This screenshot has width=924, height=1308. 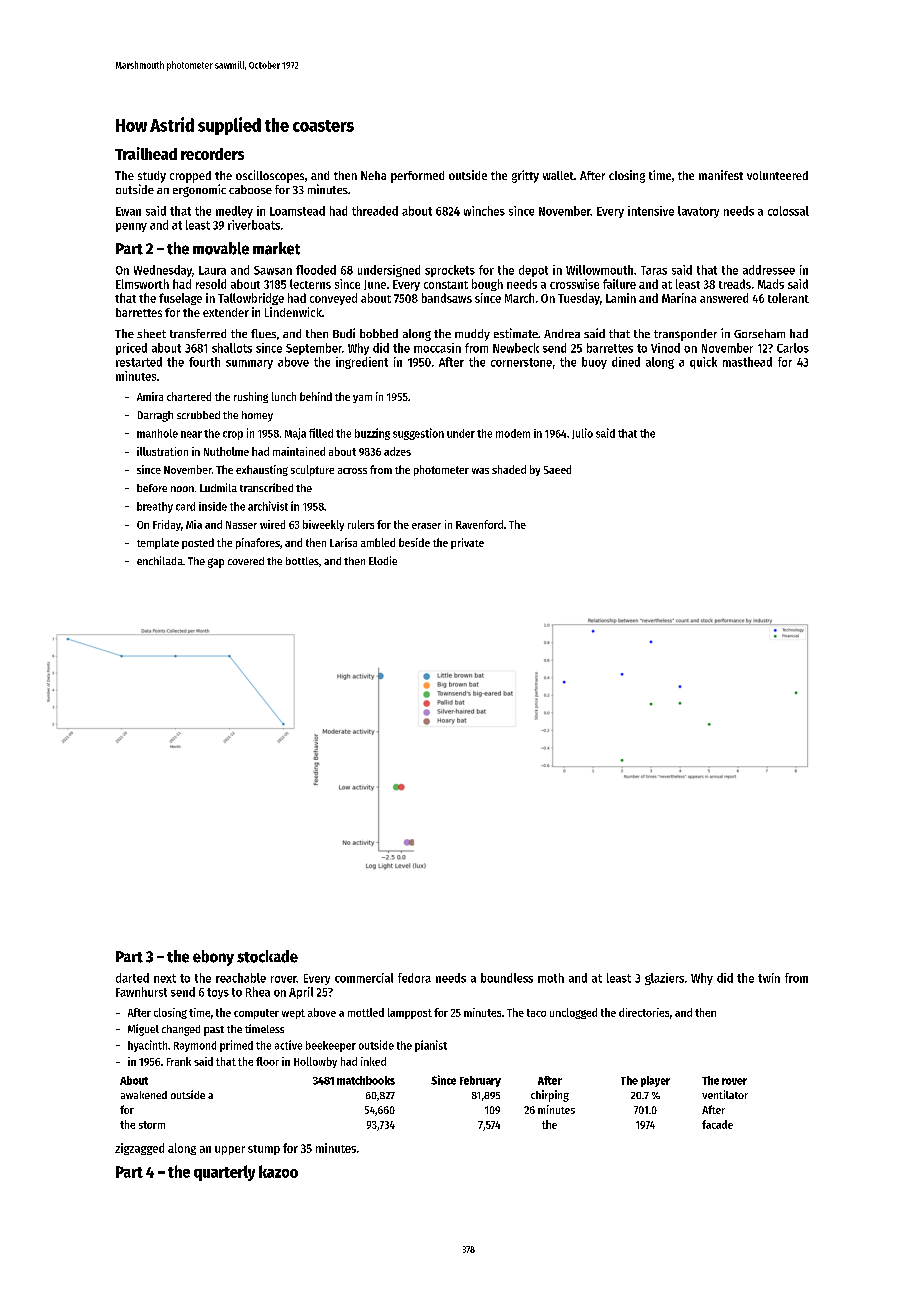 I want to click on shallots, so click(x=232, y=348).
